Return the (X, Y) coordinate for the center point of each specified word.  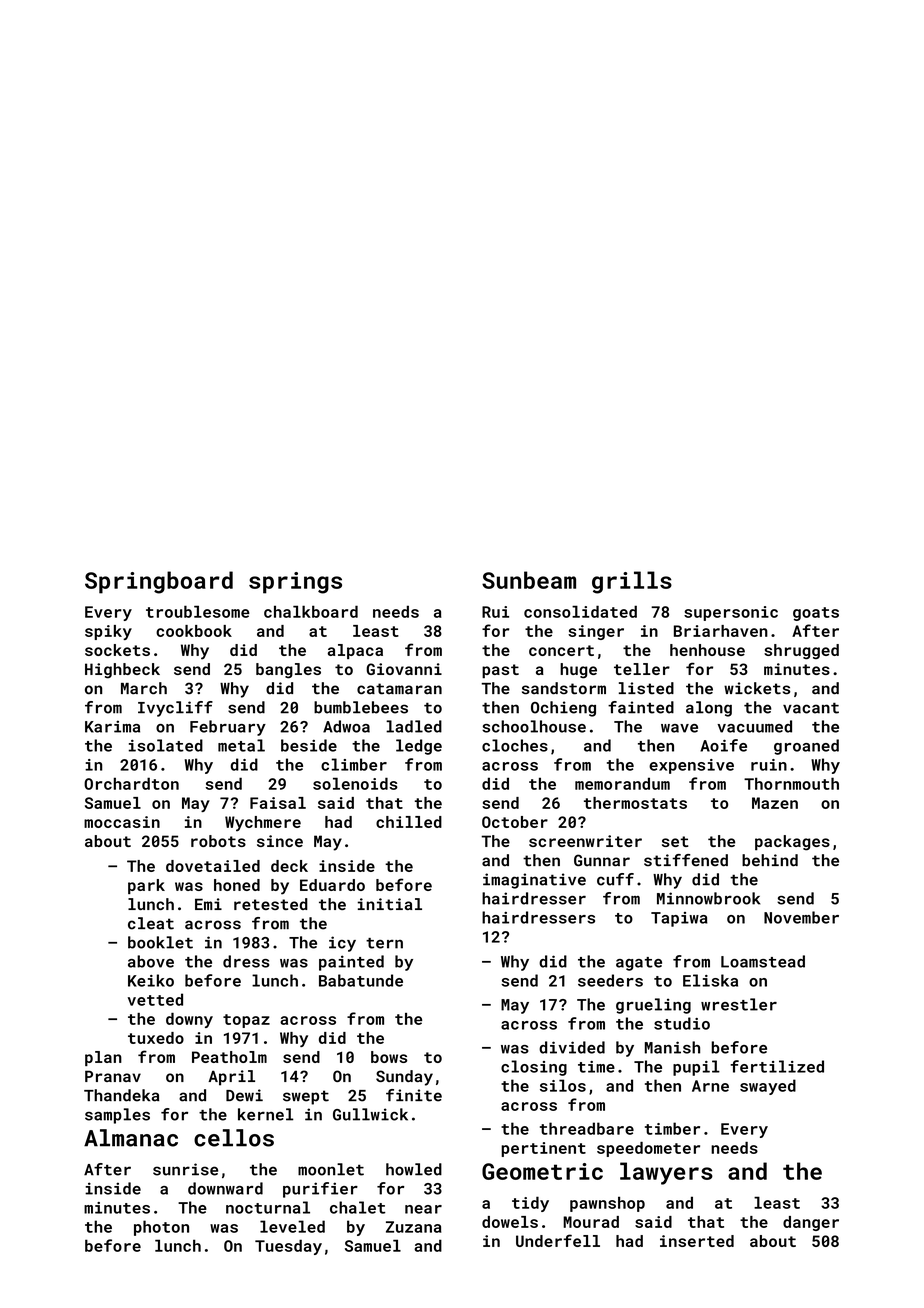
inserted (697, 1241)
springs (295, 583)
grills (632, 582)
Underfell (558, 1240)
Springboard (159, 582)
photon (161, 1228)
